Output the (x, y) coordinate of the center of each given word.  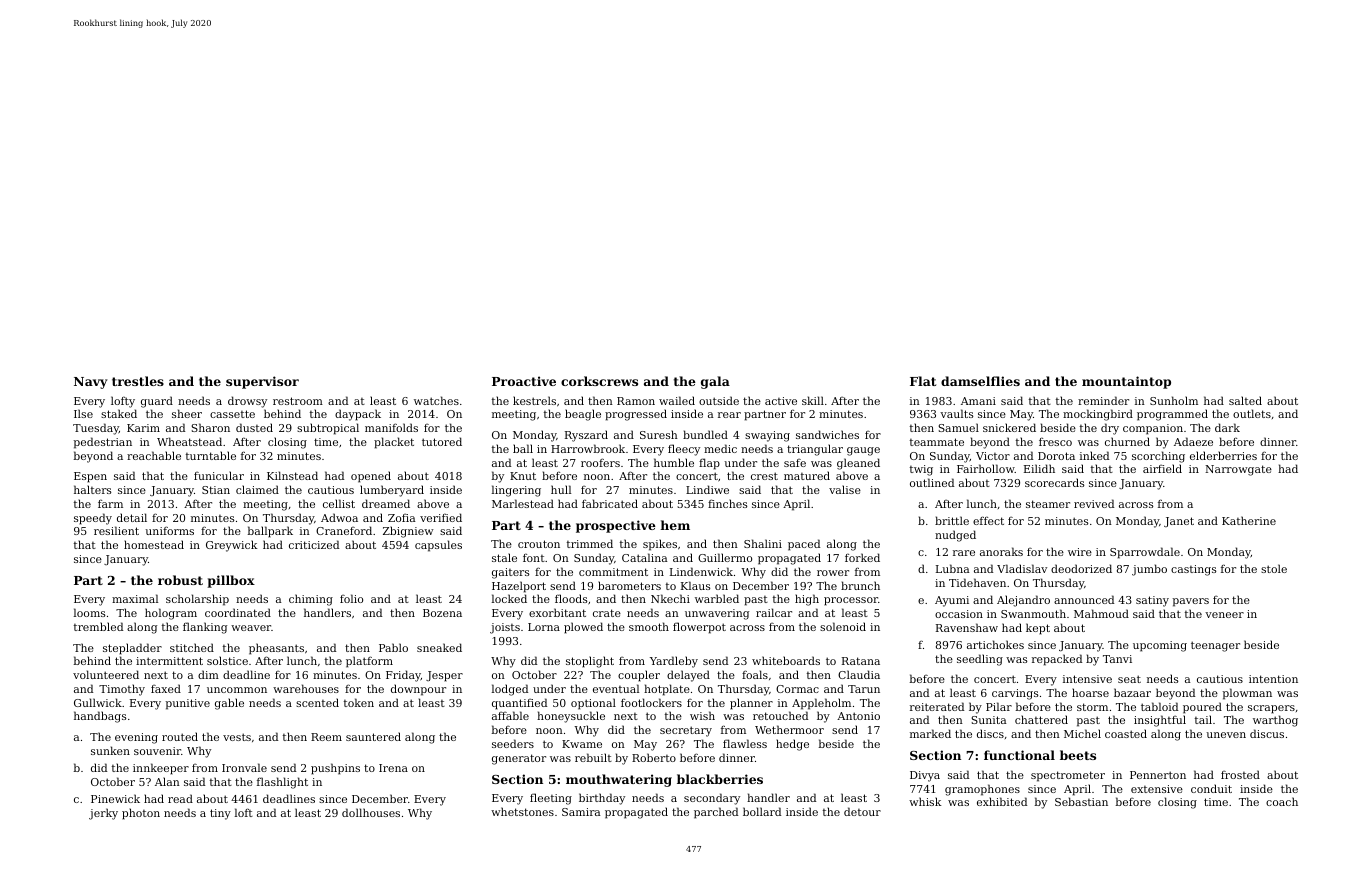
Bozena (442, 613)
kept (1038, 629)
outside (719, 400)
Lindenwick (701, 571)
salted (1245, 400)
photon (141, 814)
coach (1282, 801)
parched (716, 813)
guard (157, 402)
